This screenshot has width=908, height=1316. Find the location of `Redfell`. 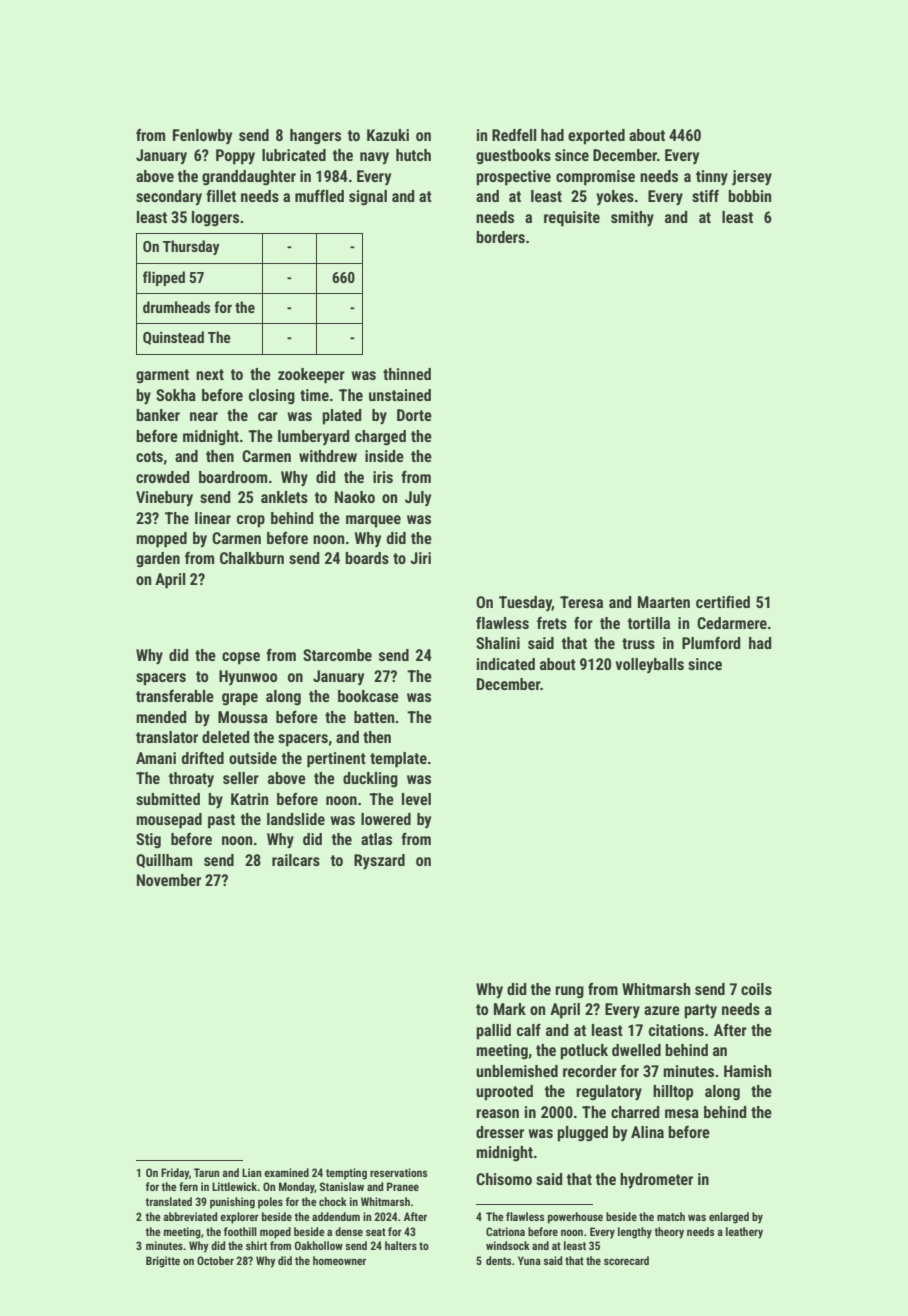

Redfell is located at coordinates (514, 134).
